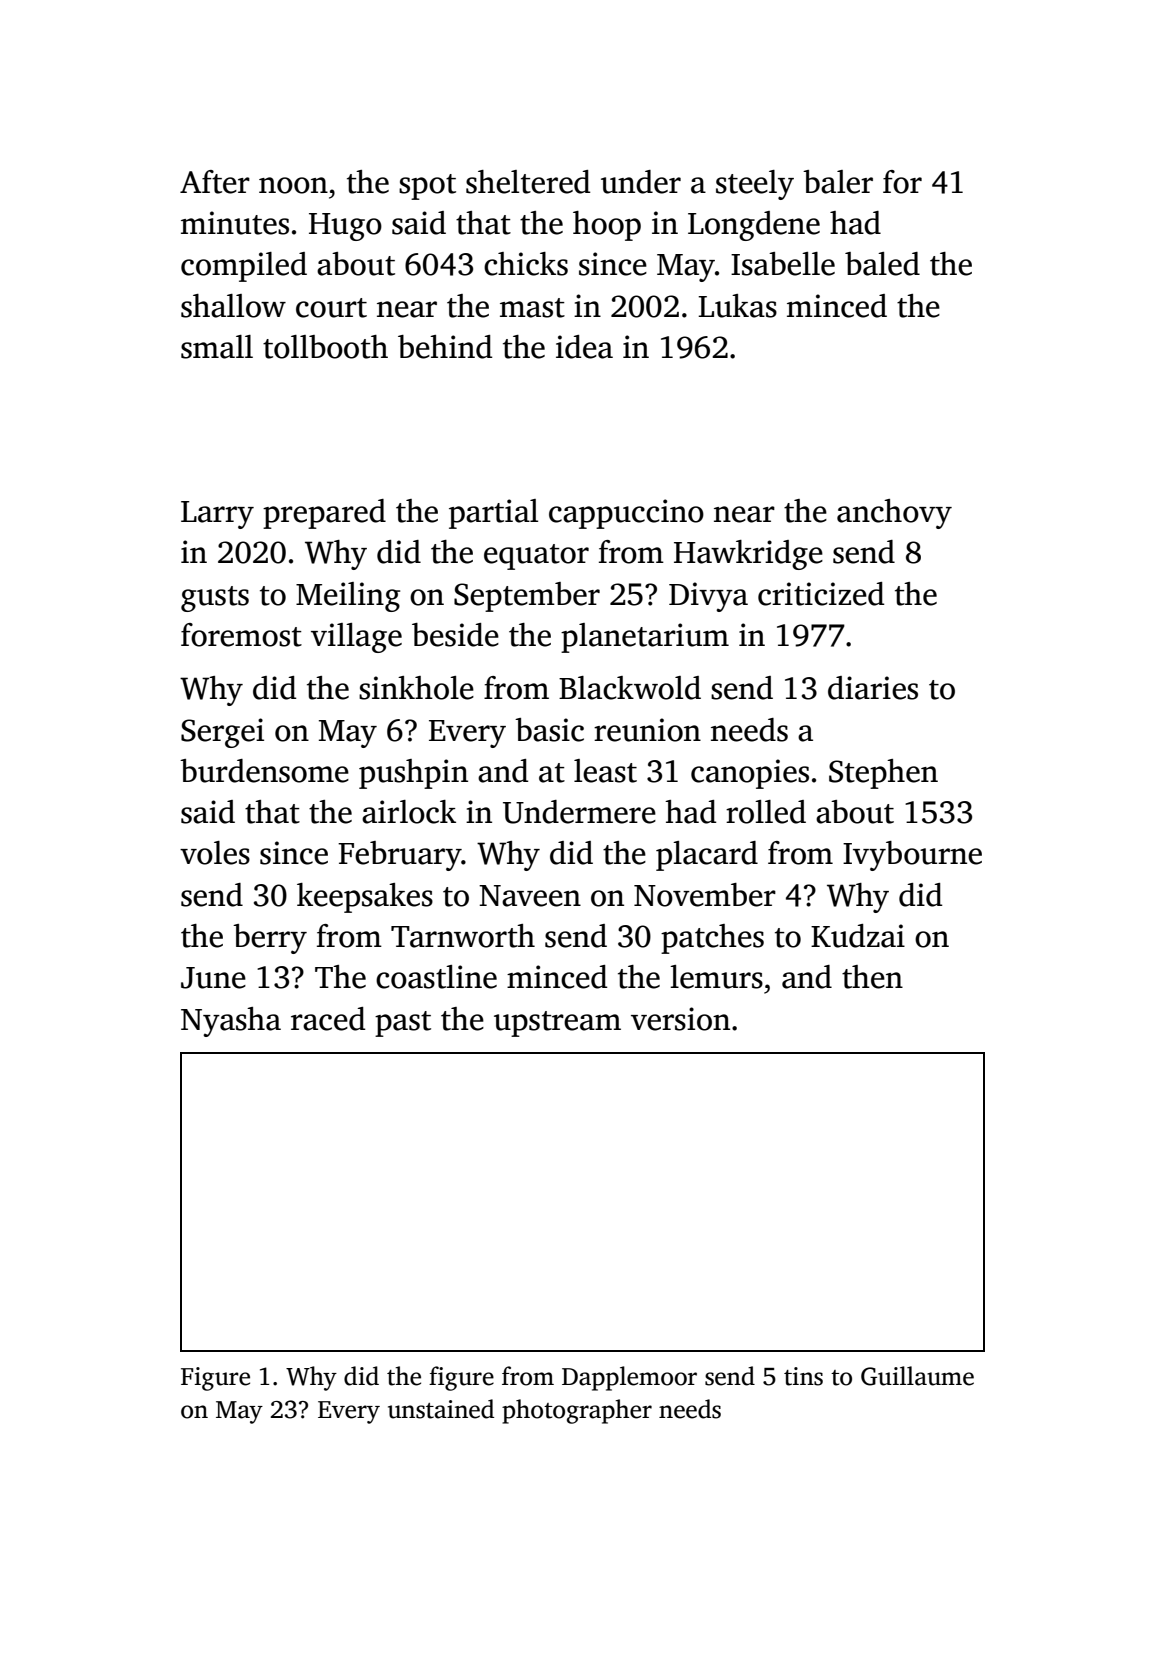 This screenshot has height=1654, width=1165. What do you see at coordinates (803, 1376) in the screenshot?
I see `tins` at bounding box center [803, 1376].
